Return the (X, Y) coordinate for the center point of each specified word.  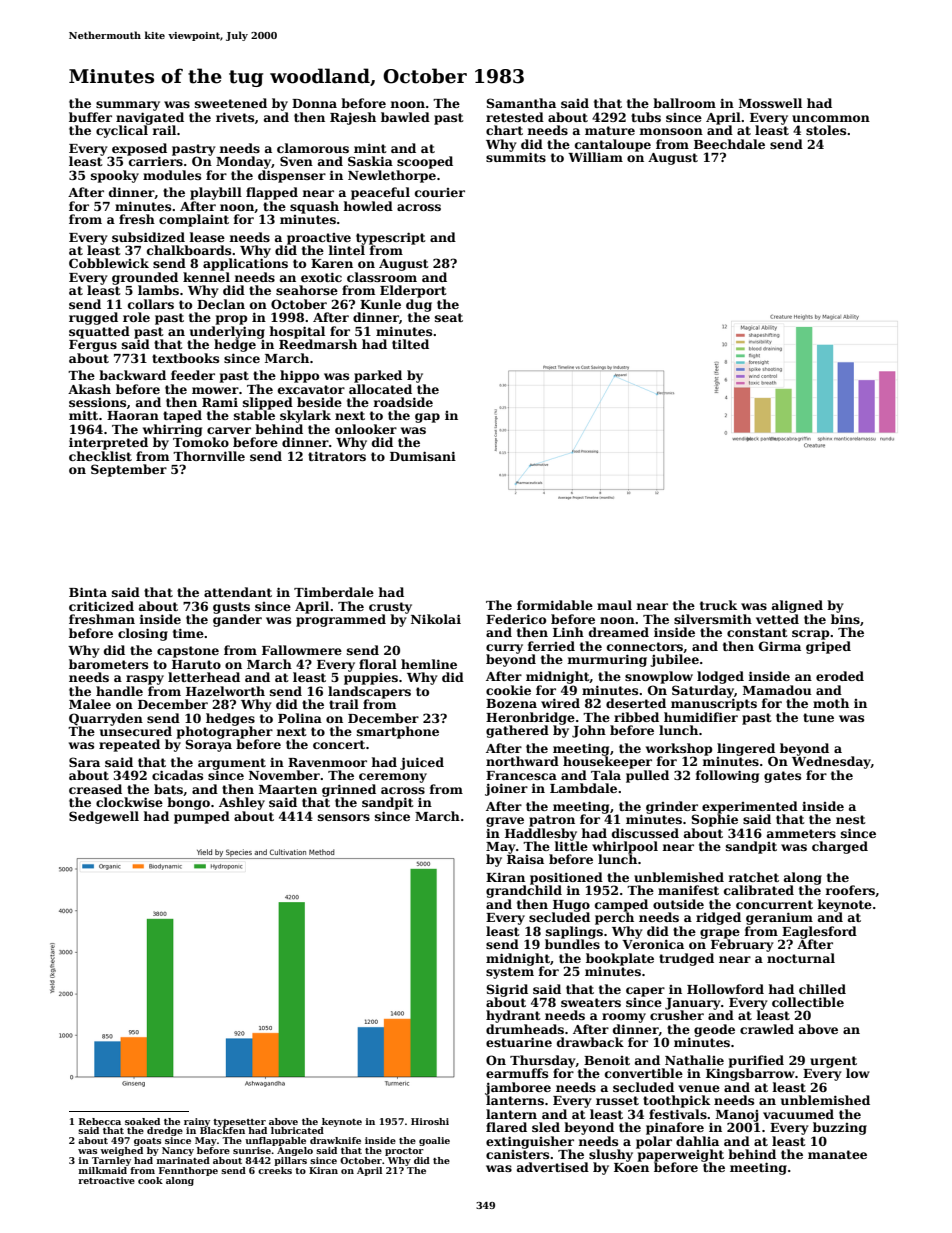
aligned (797, 606)
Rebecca (100, 1121)
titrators (337, 456)
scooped (425, 162)
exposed (139, 149)
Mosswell (770, 103)
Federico (516, 619)
